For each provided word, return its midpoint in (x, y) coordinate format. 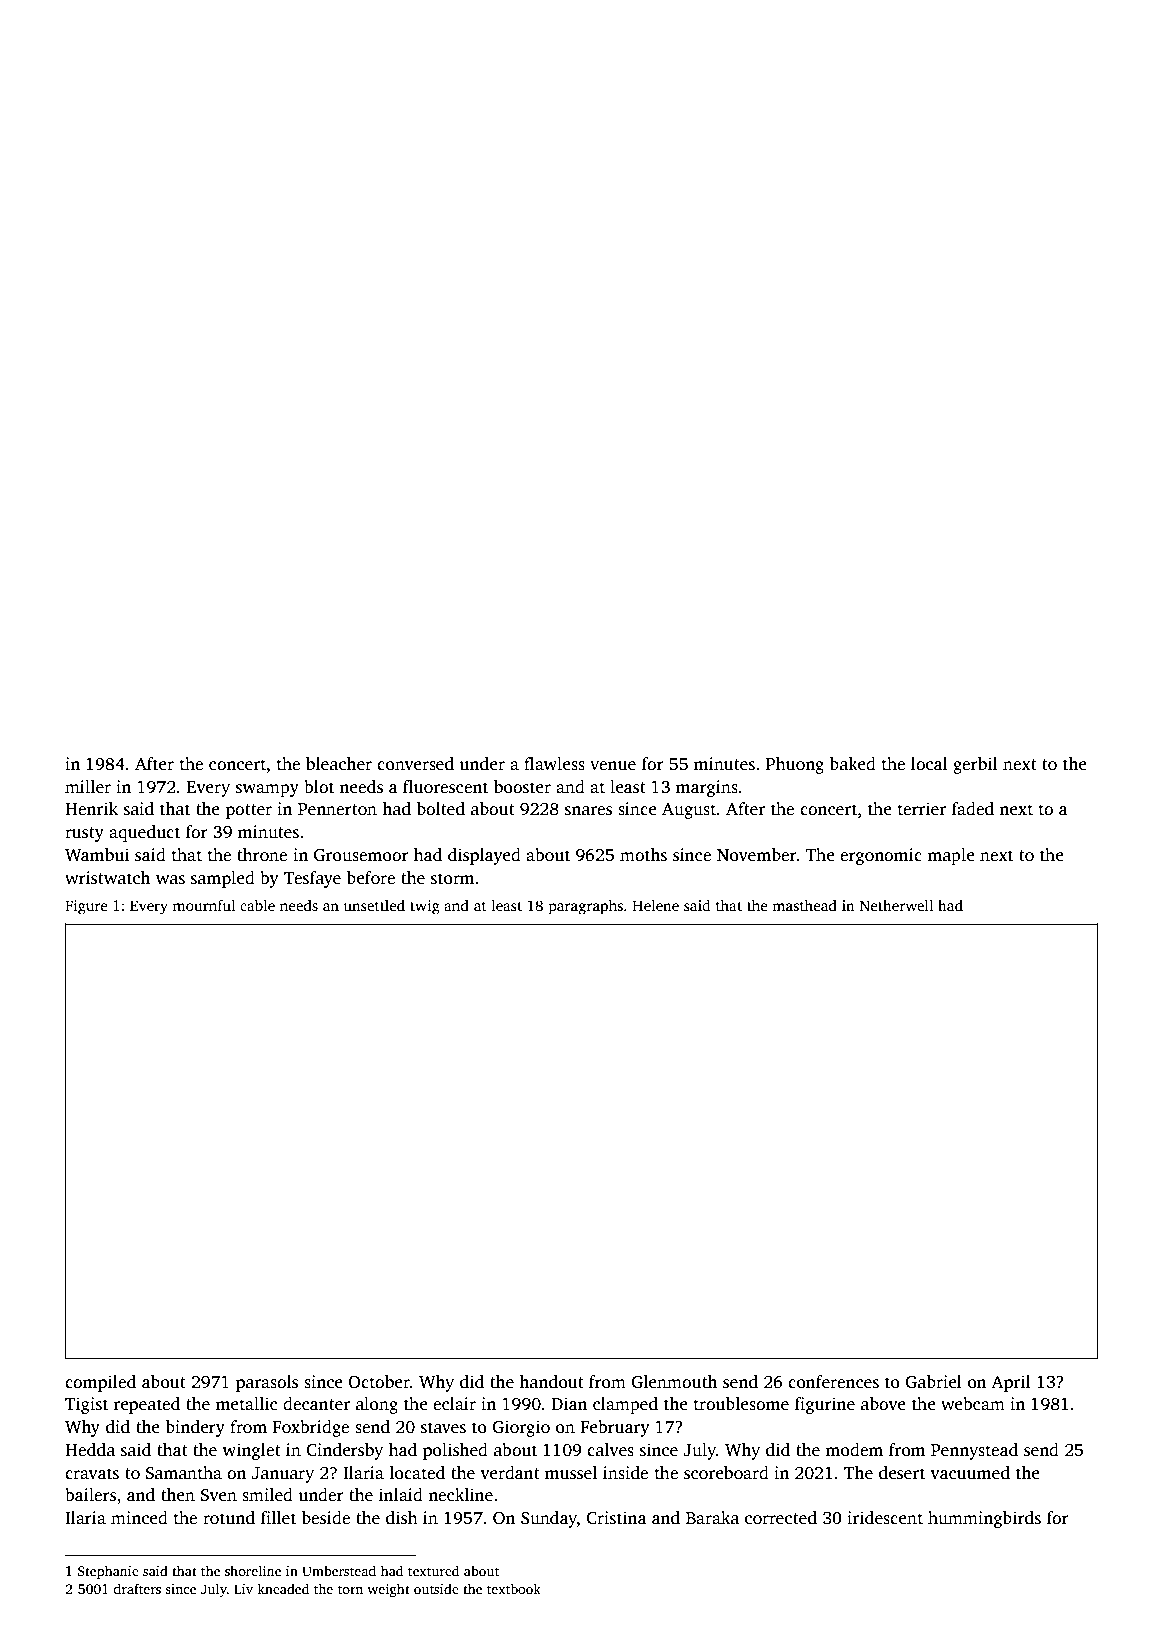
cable (257, 905)
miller (88, 787)
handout (551, 1382)
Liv (243, 1589)
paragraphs (586, 907)
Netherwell (896, 905)
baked (853, 764)
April (1011, 1383)
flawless (554, 764)
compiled (100, 1383)
